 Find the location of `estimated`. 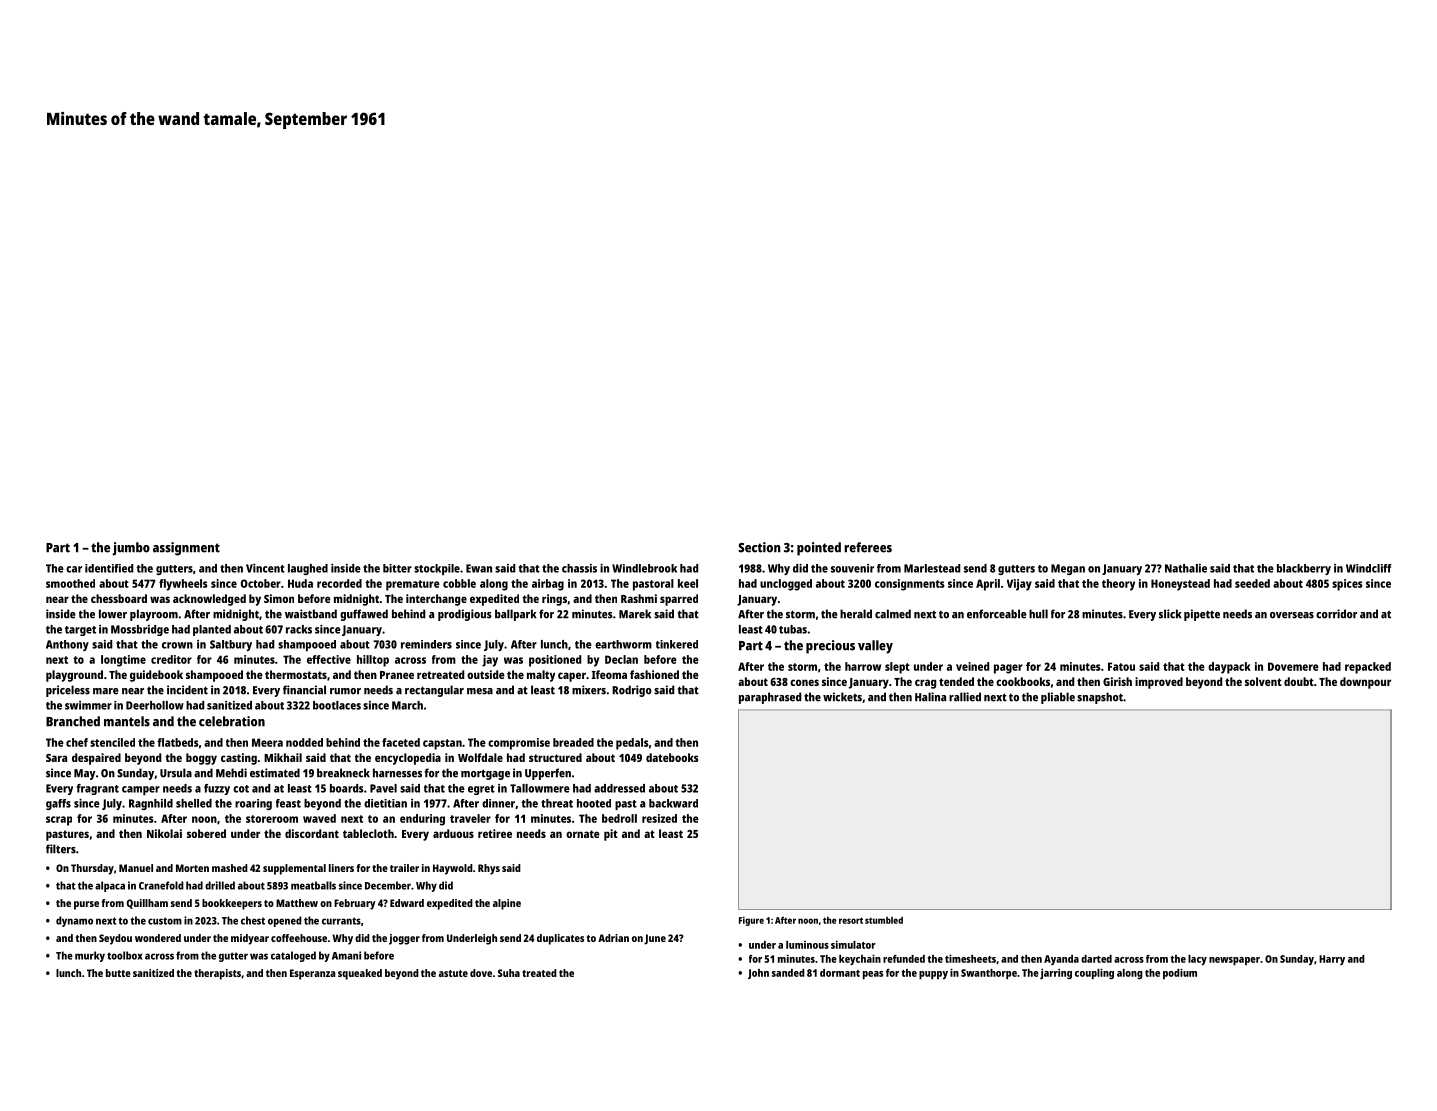

estimated is located at coordinates (275, 773).
